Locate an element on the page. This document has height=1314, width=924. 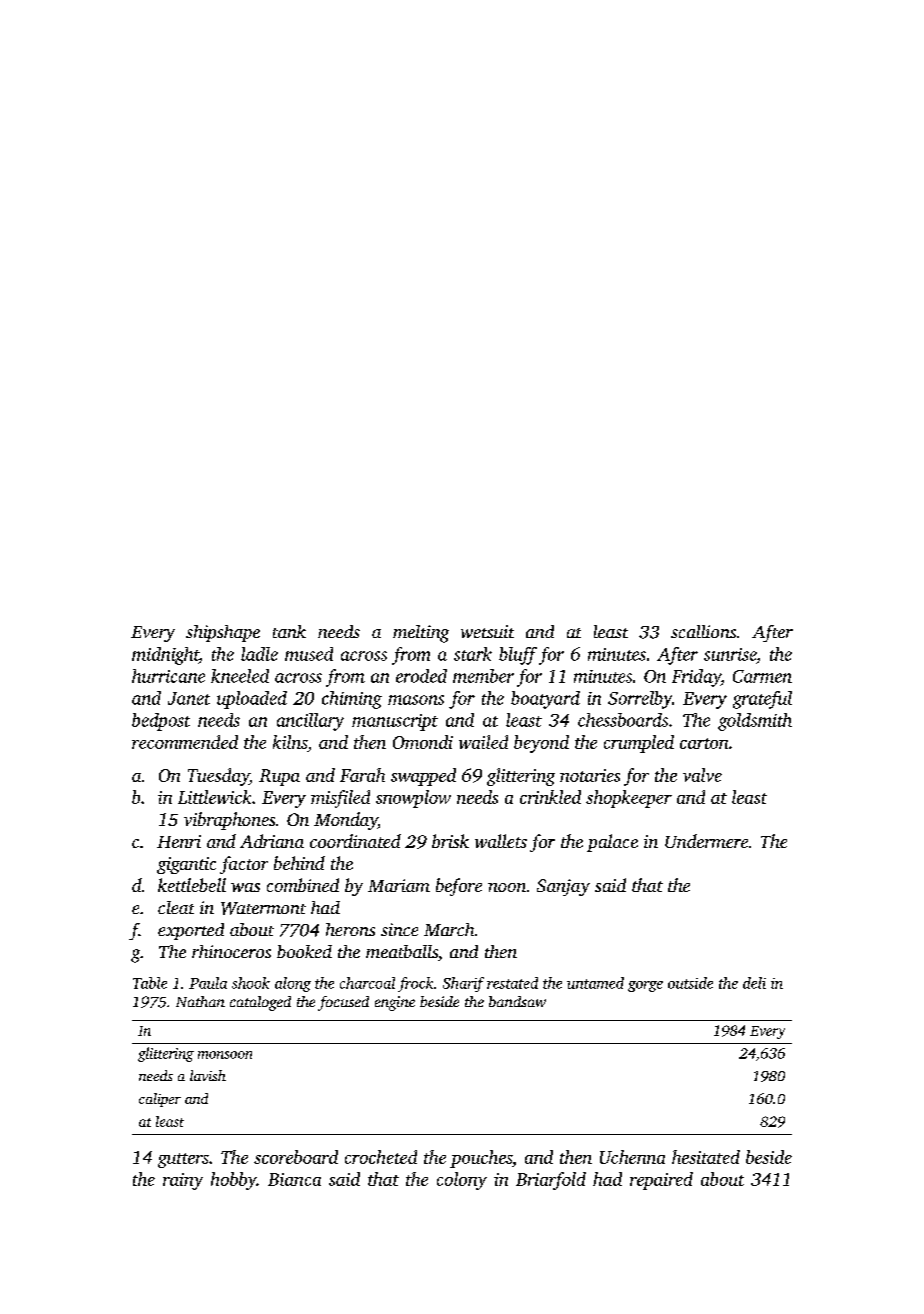
bedpost is located at coordinates (161, 722).
